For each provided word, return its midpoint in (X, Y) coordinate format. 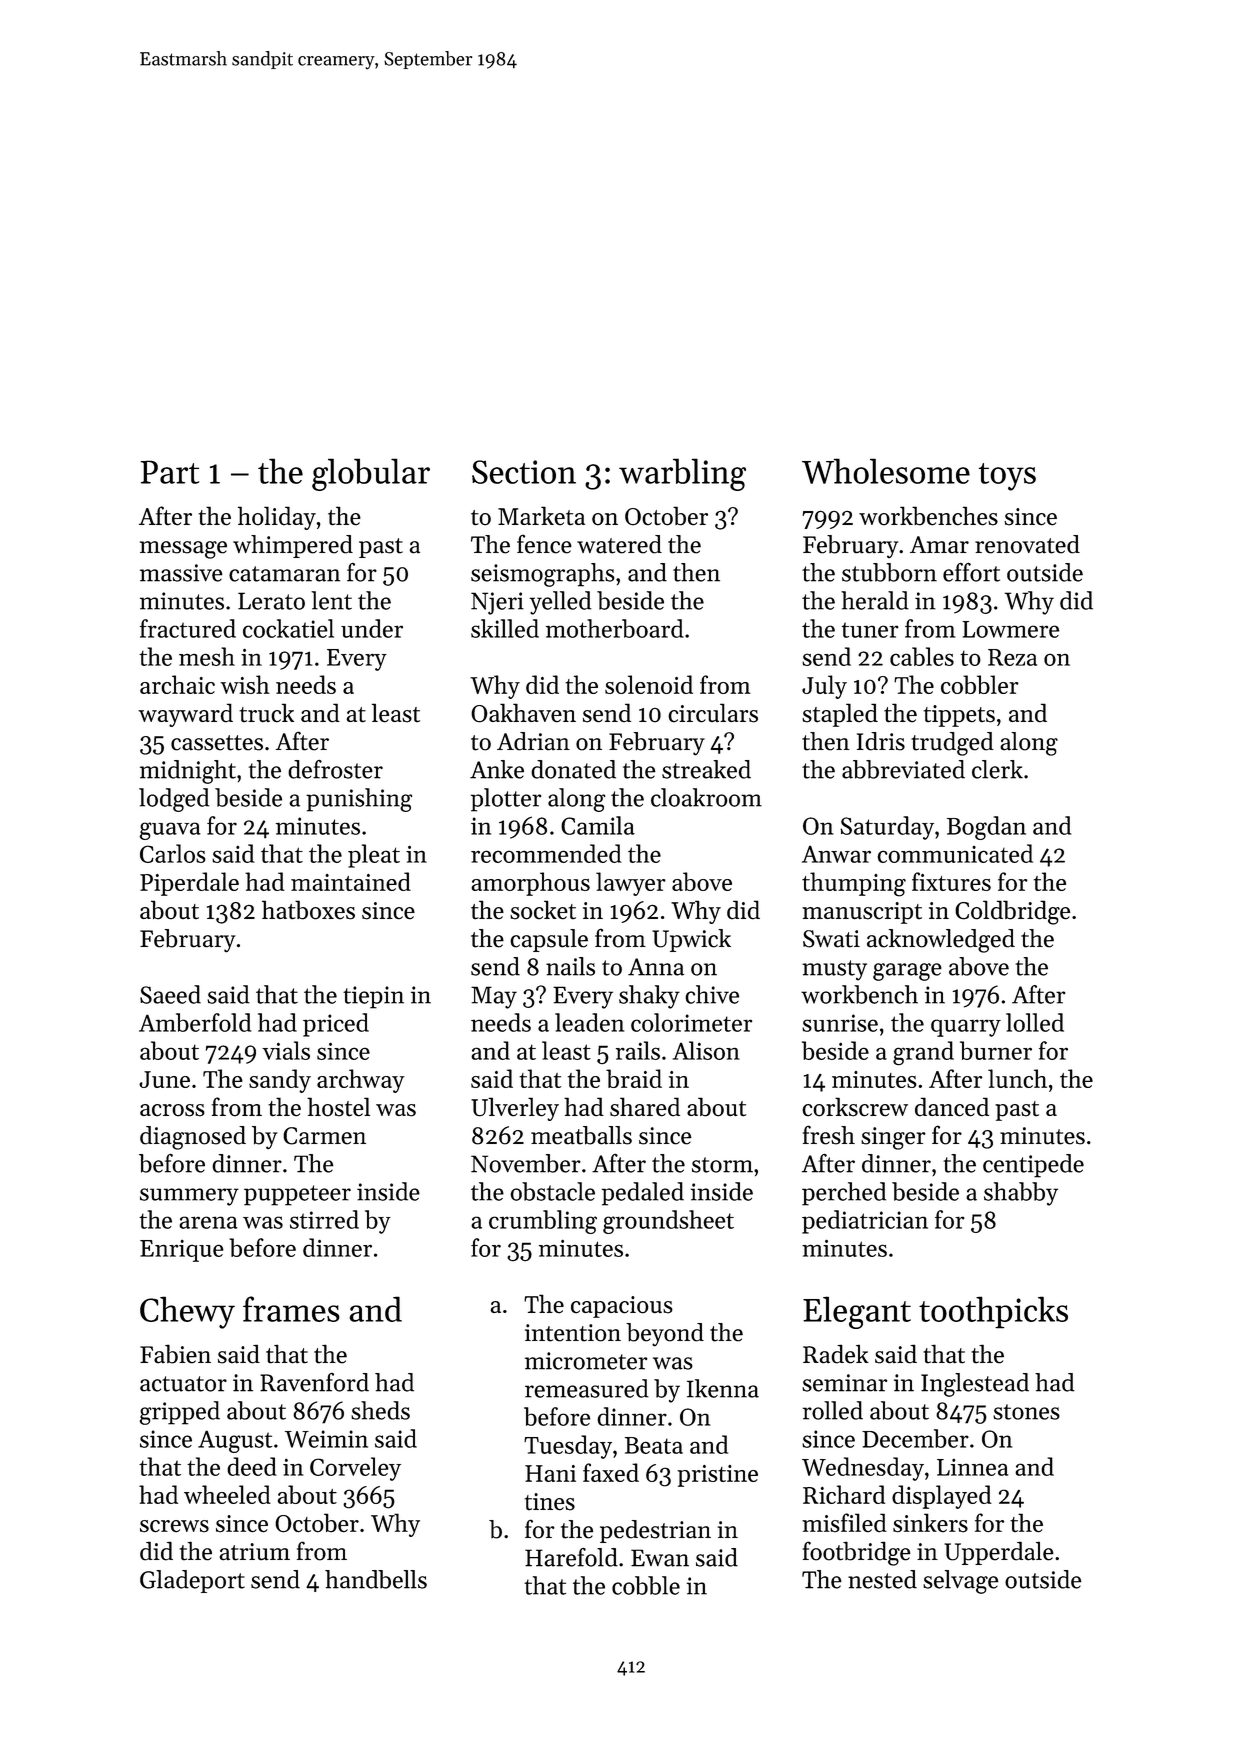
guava (170, 831)
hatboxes (308, 910)
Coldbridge (1012, 912)
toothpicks (993, 1312)
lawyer (631, 884)
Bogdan (986, 828)
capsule (549, 940)
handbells (376, 1579)
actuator (183, 1384)
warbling (682, 474)
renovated (1027, 544)
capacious (622, 1307)
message (183, 550)
